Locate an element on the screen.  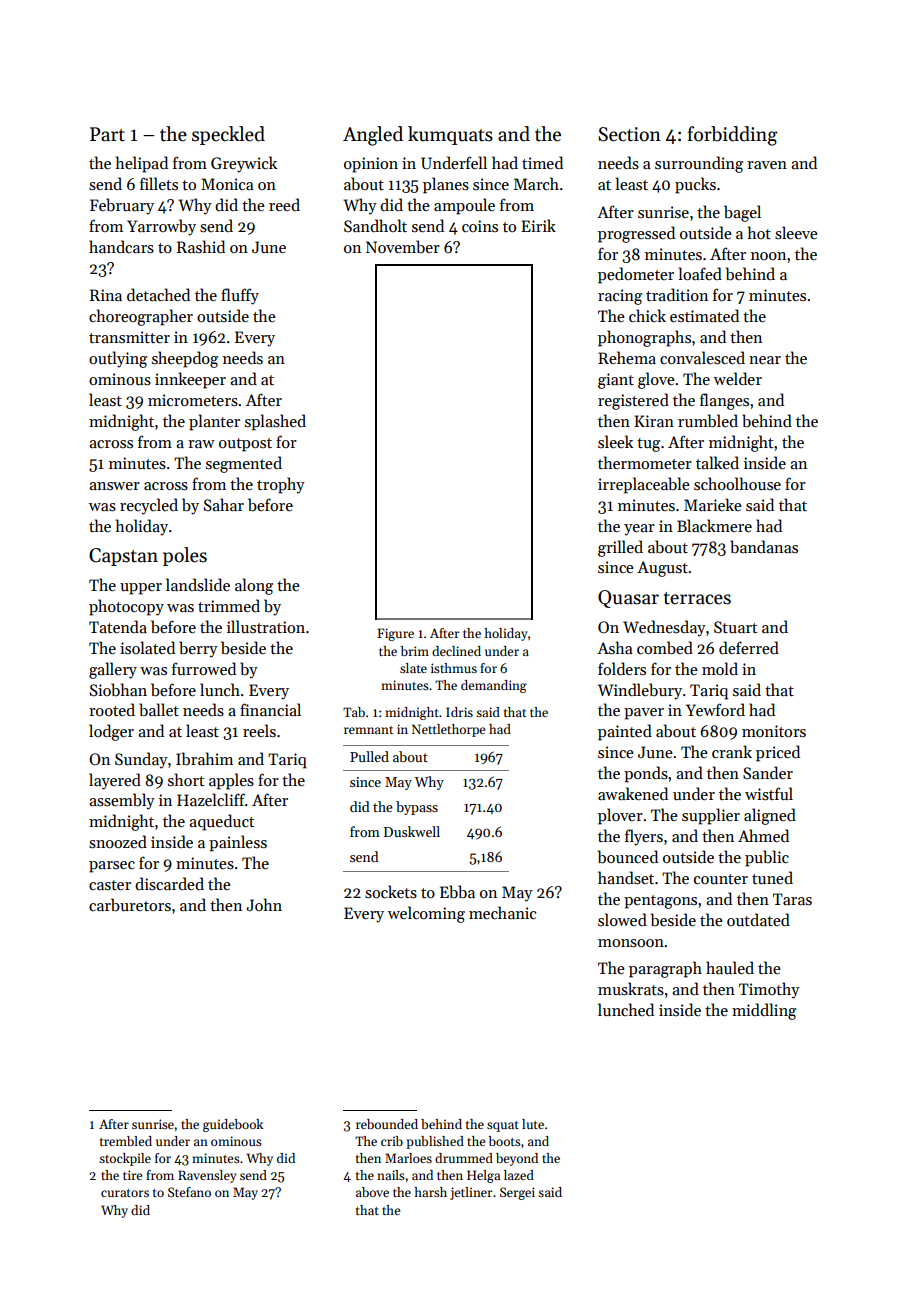
sleek is located at coordinates (615, 441).
